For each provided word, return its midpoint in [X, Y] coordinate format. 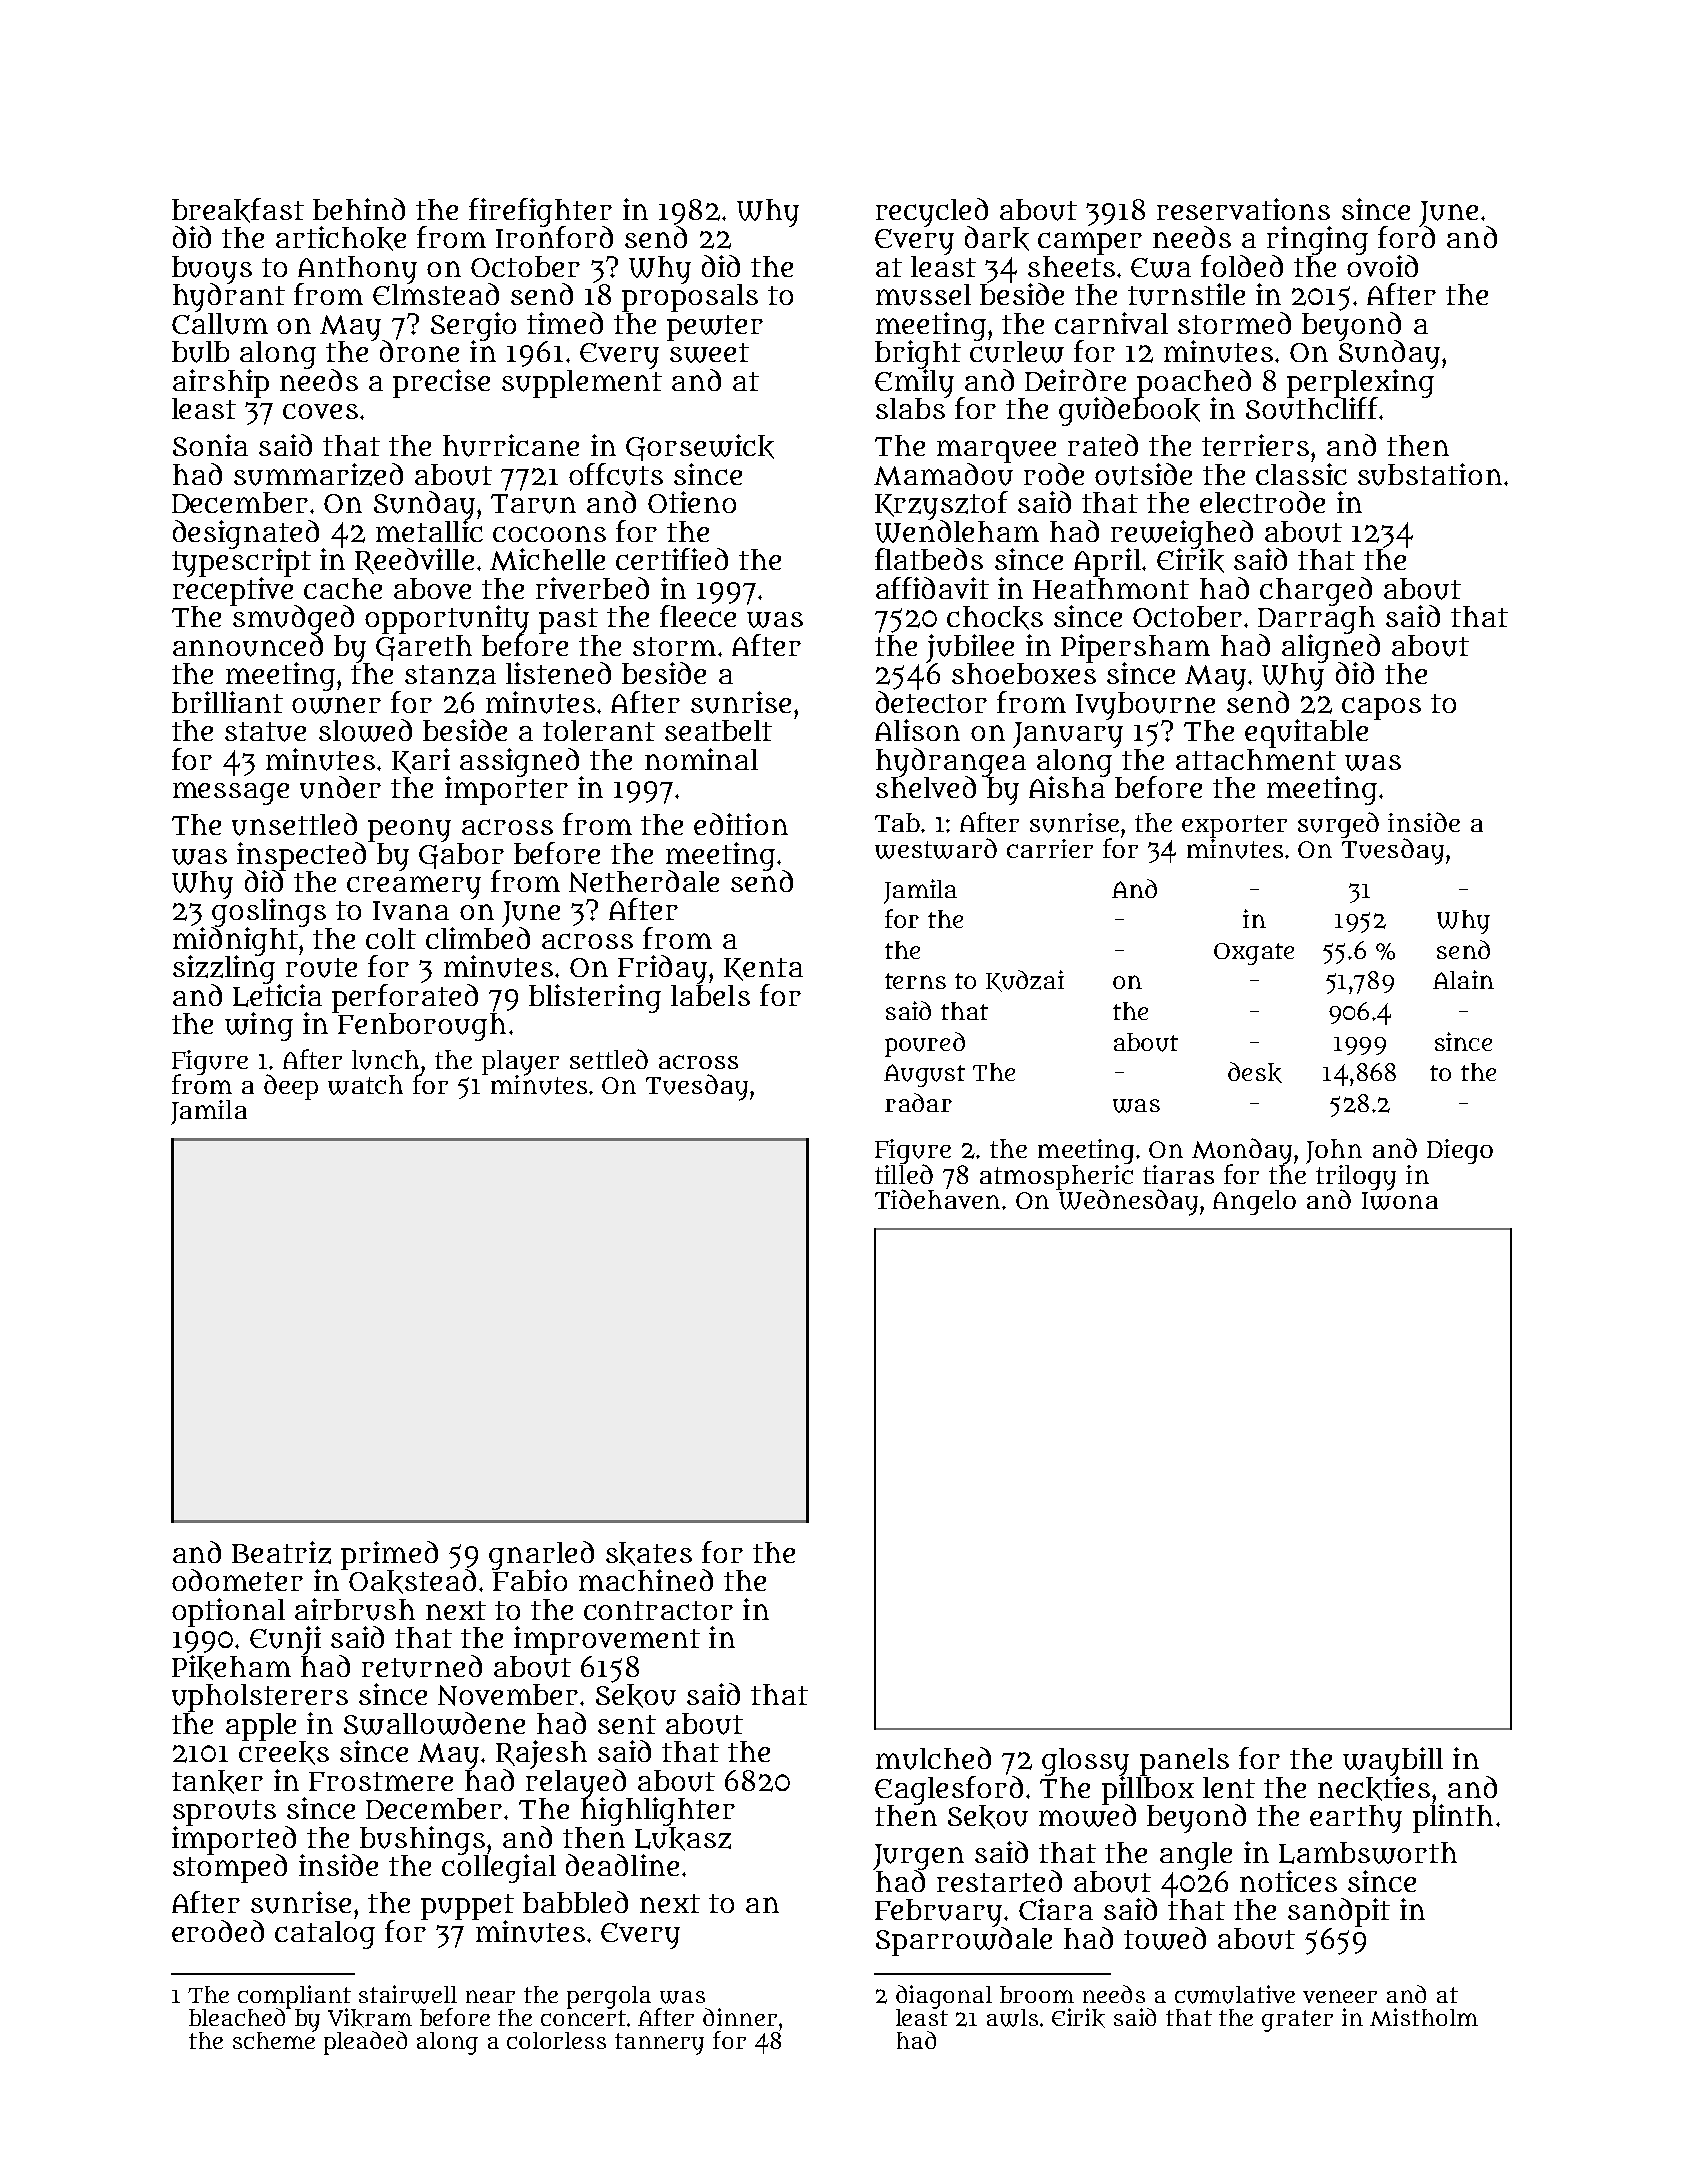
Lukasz [683, 1839]
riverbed [592, 588]
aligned [1331, 648]
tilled [904, 1174]
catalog [325, 1935]
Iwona [1400, 1201]
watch [365, 1085]
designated [246, 534]
